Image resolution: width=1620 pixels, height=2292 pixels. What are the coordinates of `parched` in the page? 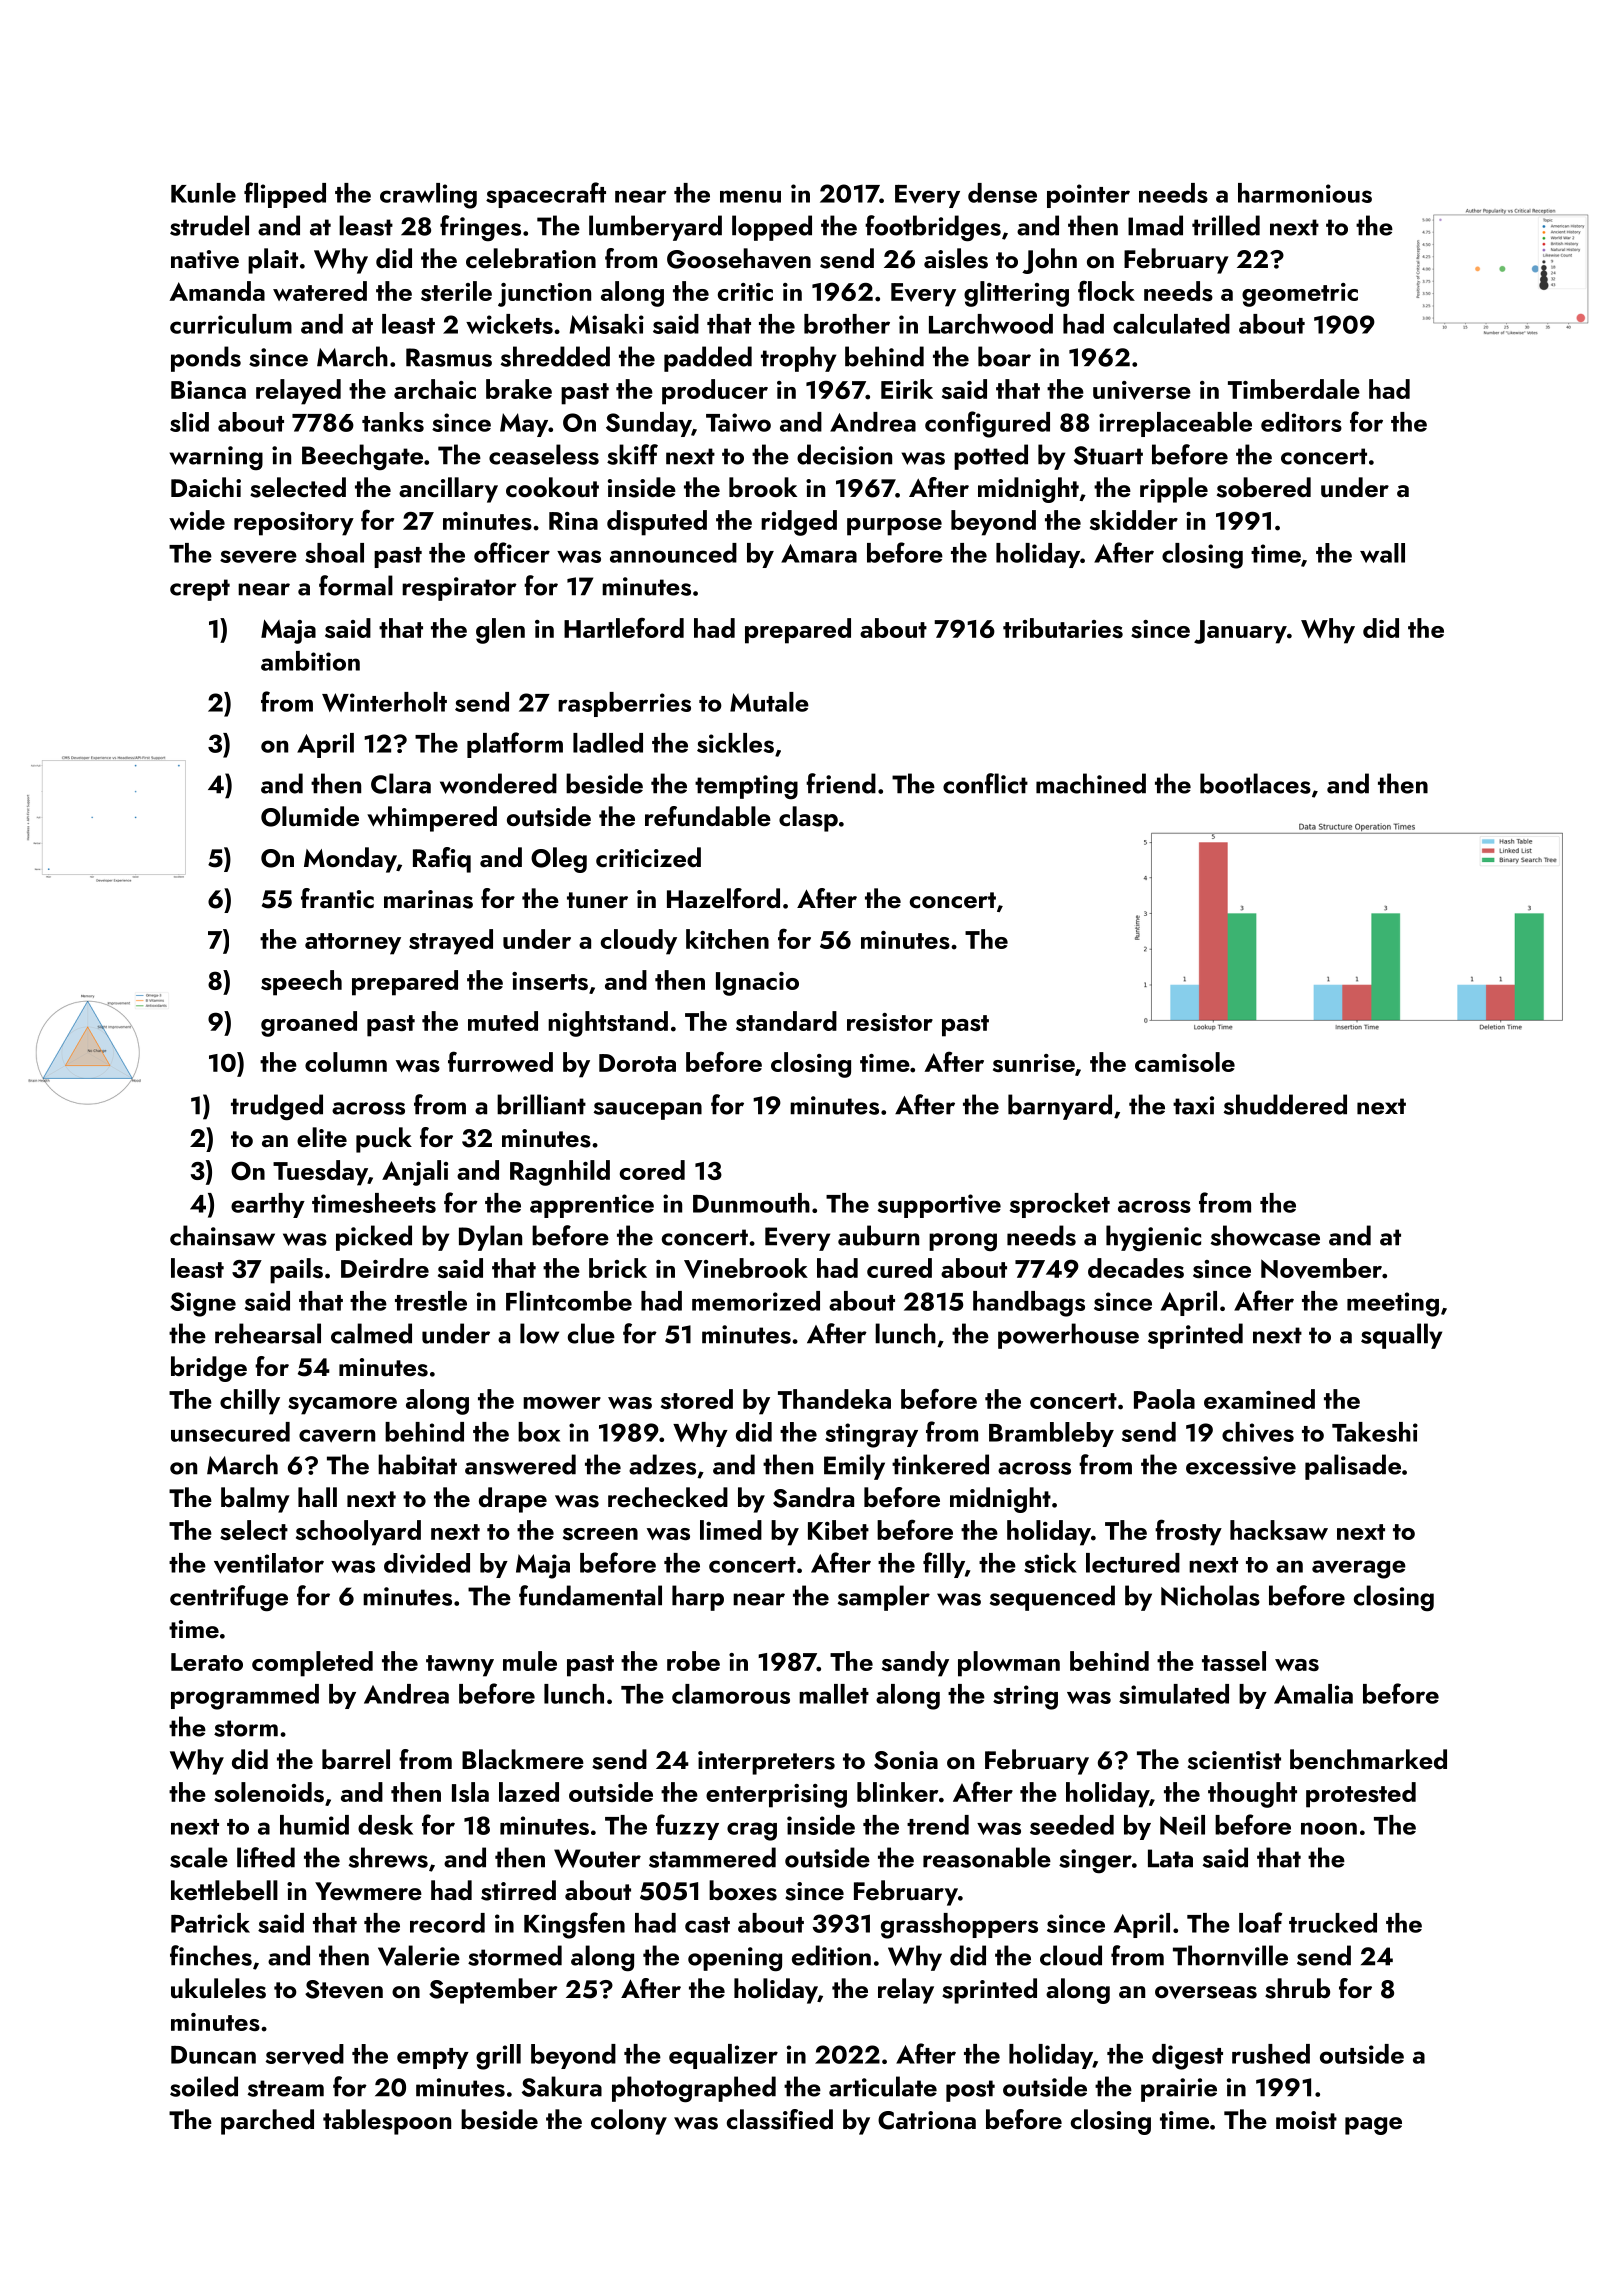 It's located at (267, 2122).
